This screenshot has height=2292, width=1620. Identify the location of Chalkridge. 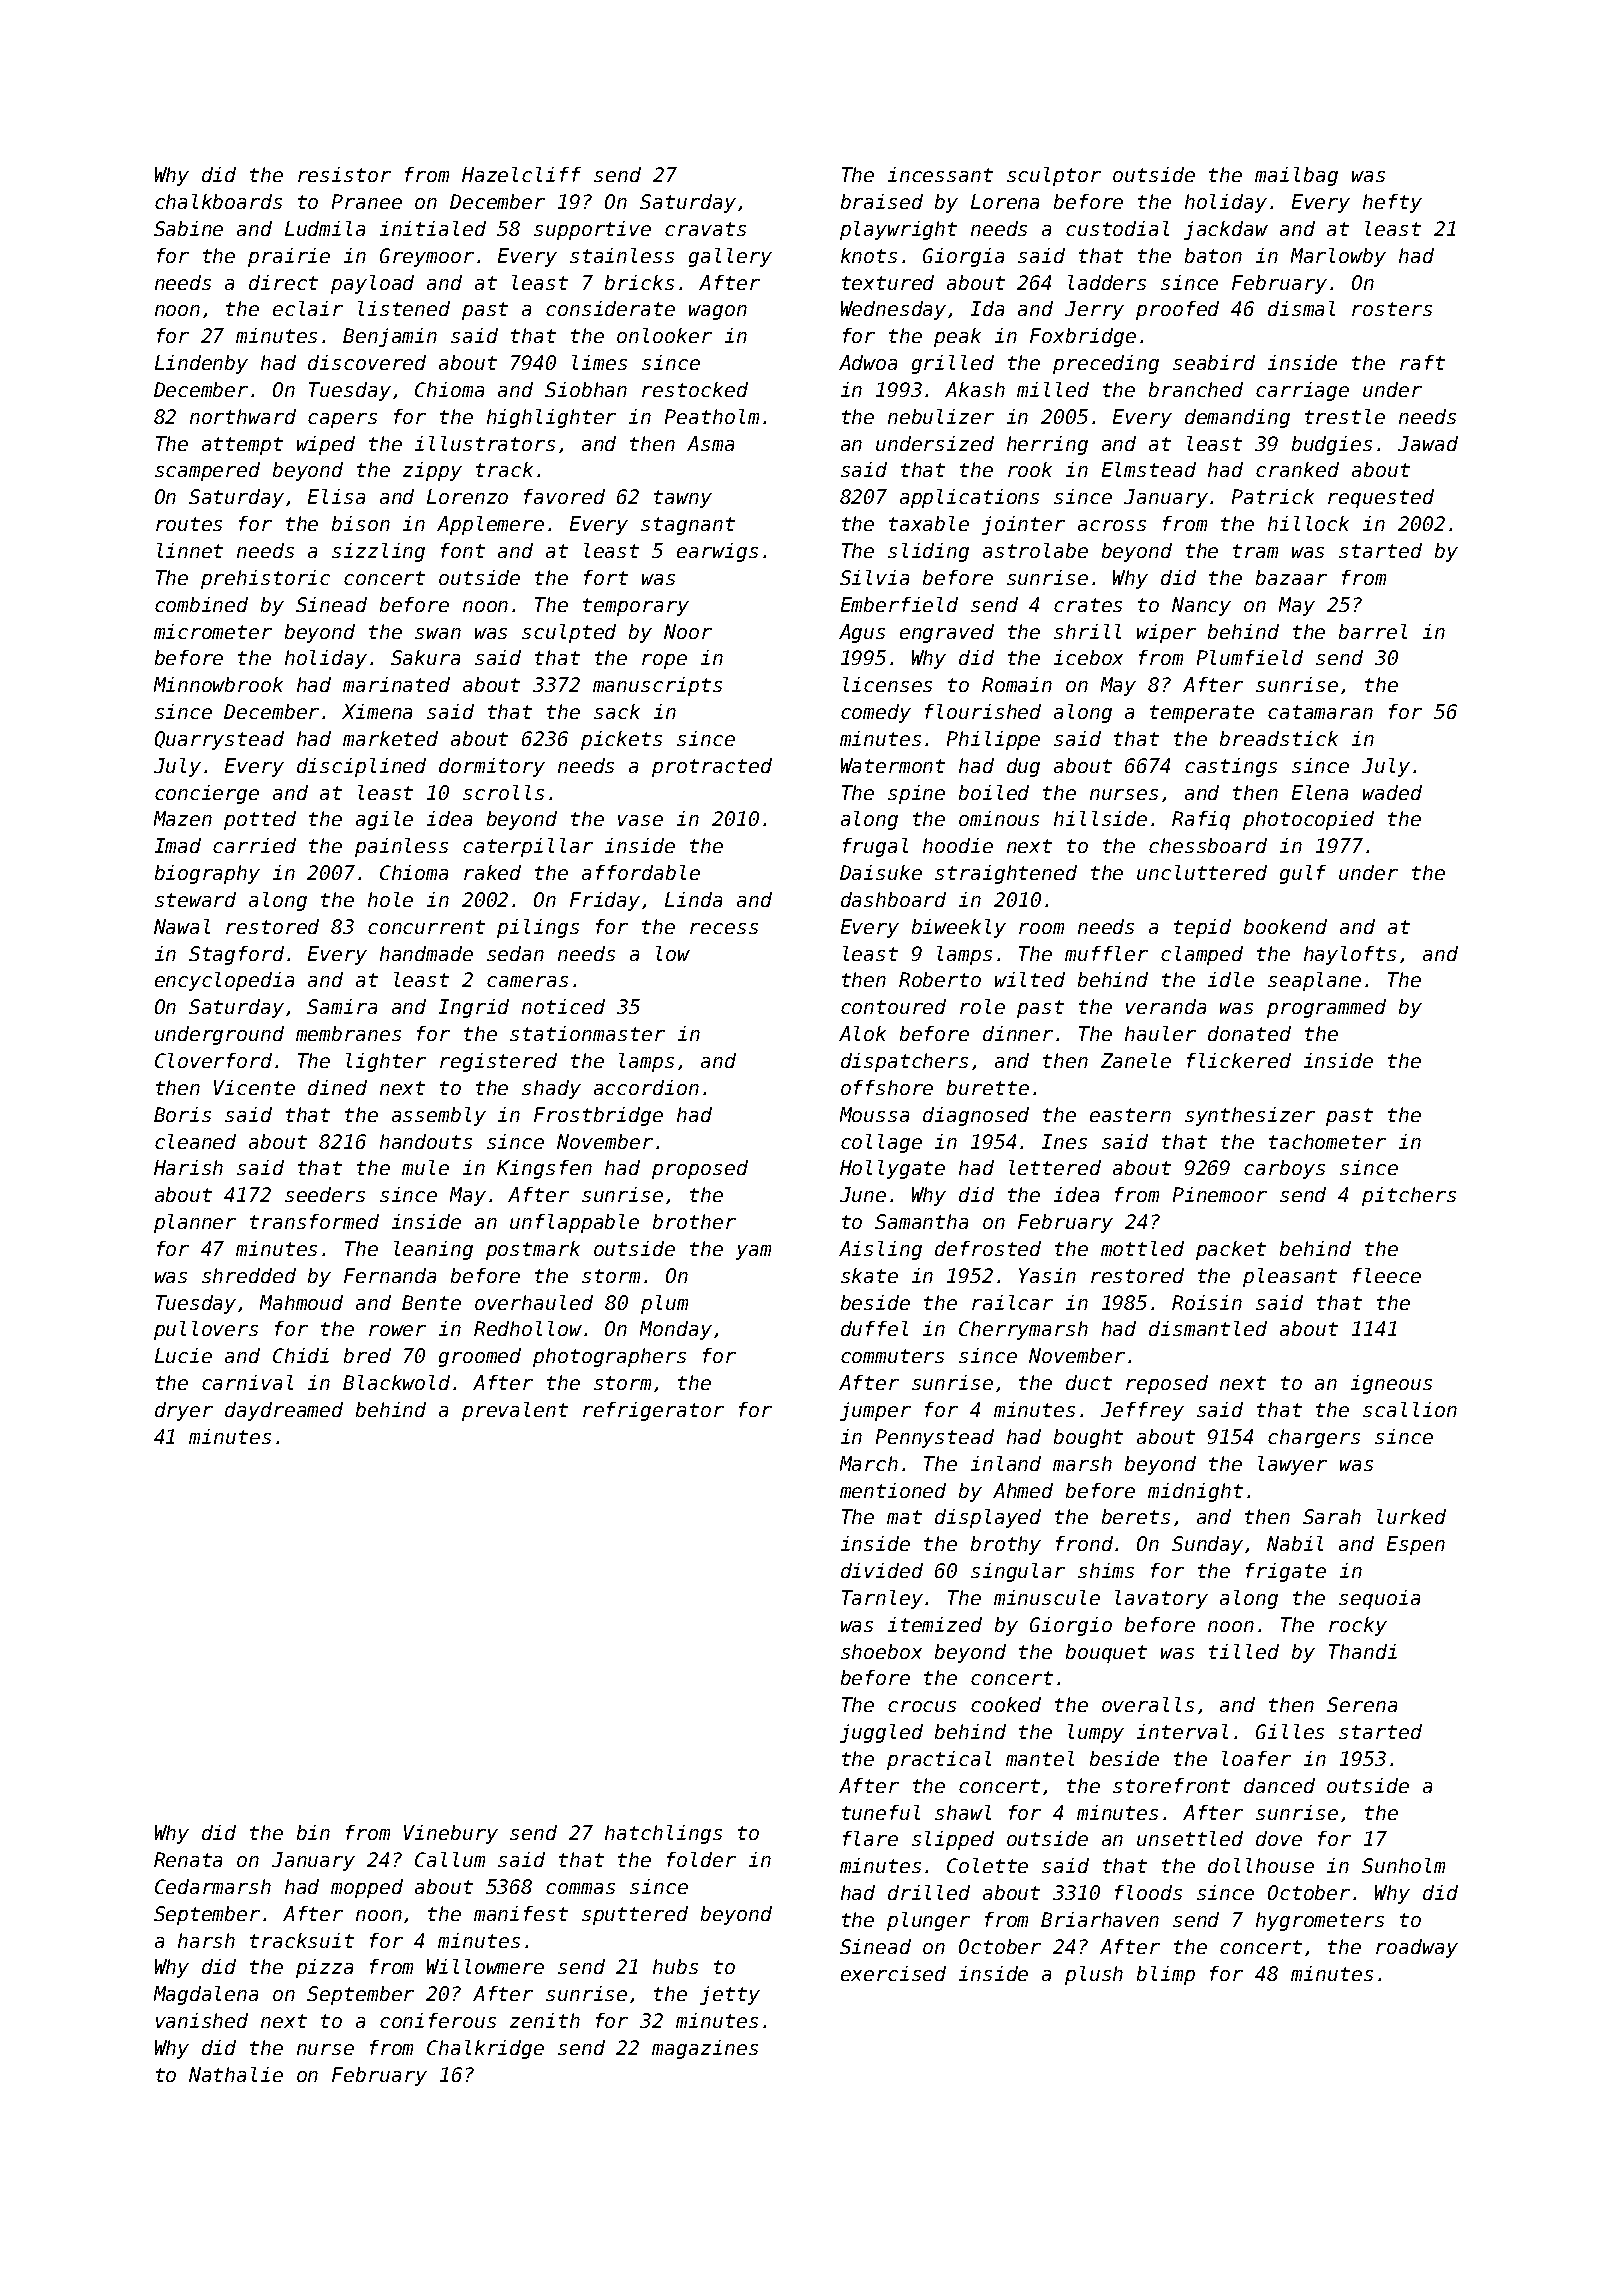
(485, 2049).
